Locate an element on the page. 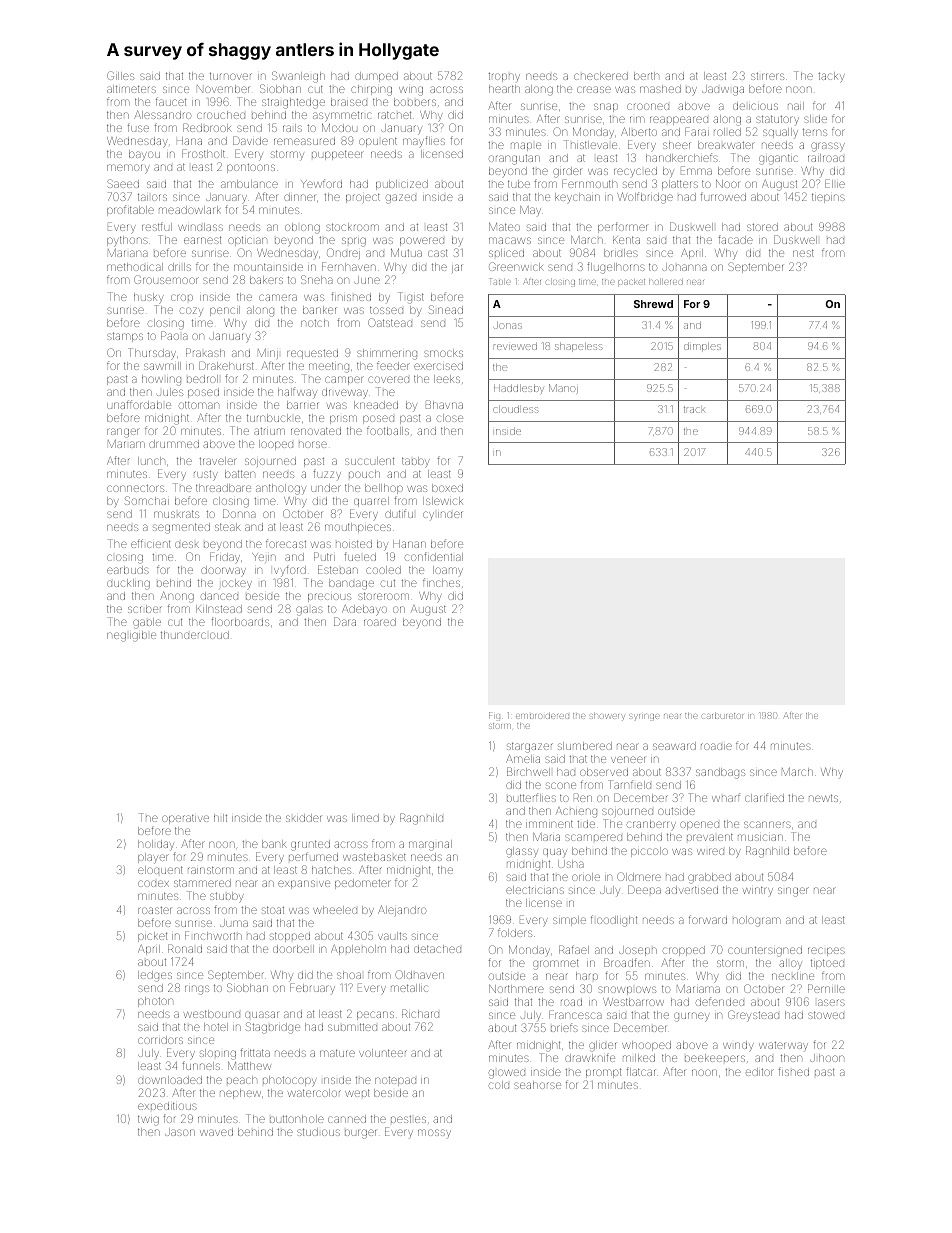 The width and height of the document is (952, 1233). hotel is located at coordinates (216, 1027).
